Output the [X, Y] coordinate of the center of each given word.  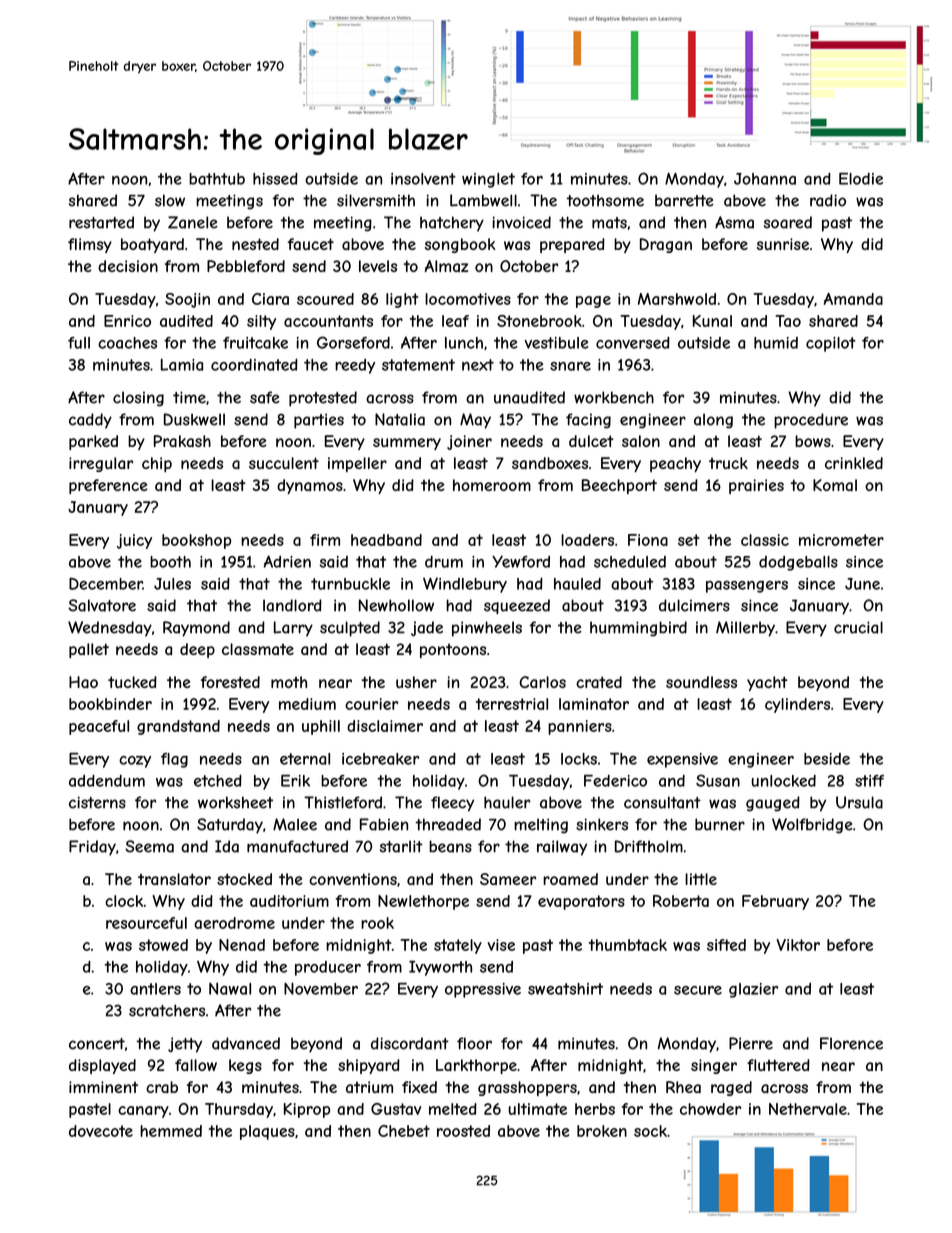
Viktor [798, 945]
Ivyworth [440, 968]
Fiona [648, 540]
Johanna [765, 179]
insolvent [423, 179]
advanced [246, 1043]
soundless [701, 682]
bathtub [217, 179]
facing [588, 421]
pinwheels [487, 629]
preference [108, 486]
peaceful [99, 727]
